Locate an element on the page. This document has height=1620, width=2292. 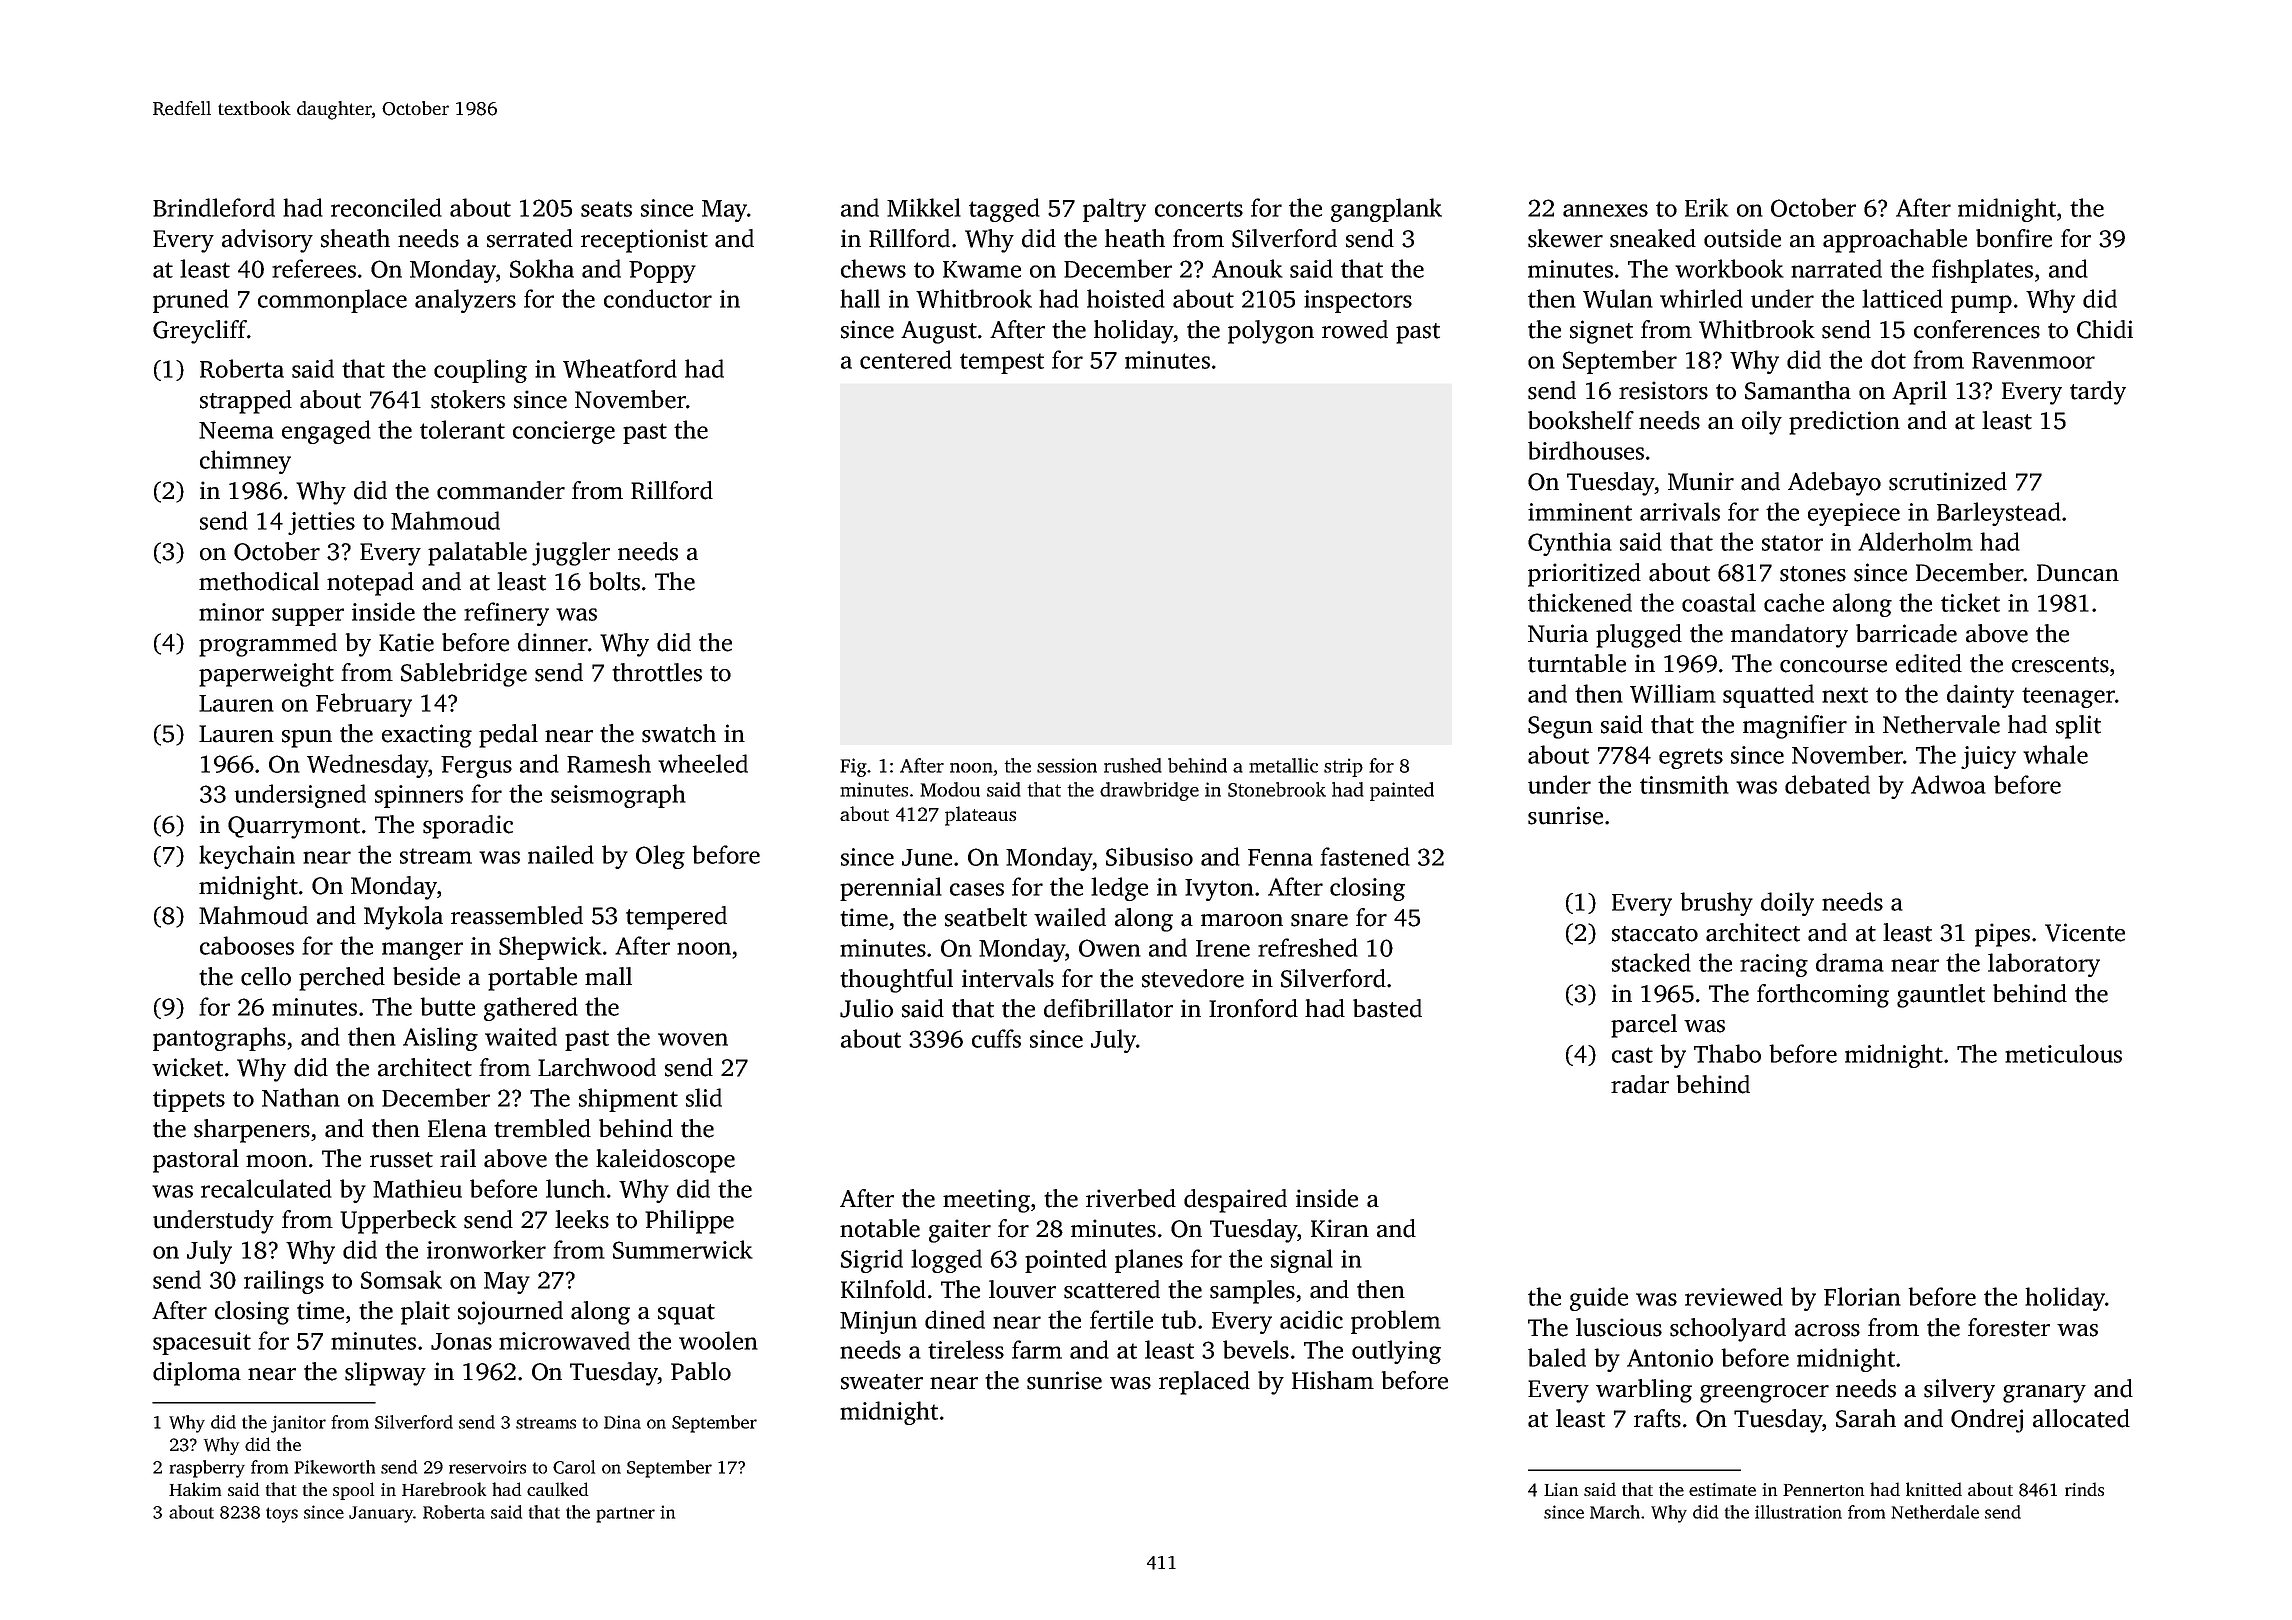
Poppy is located at coordinates (662, 272).
